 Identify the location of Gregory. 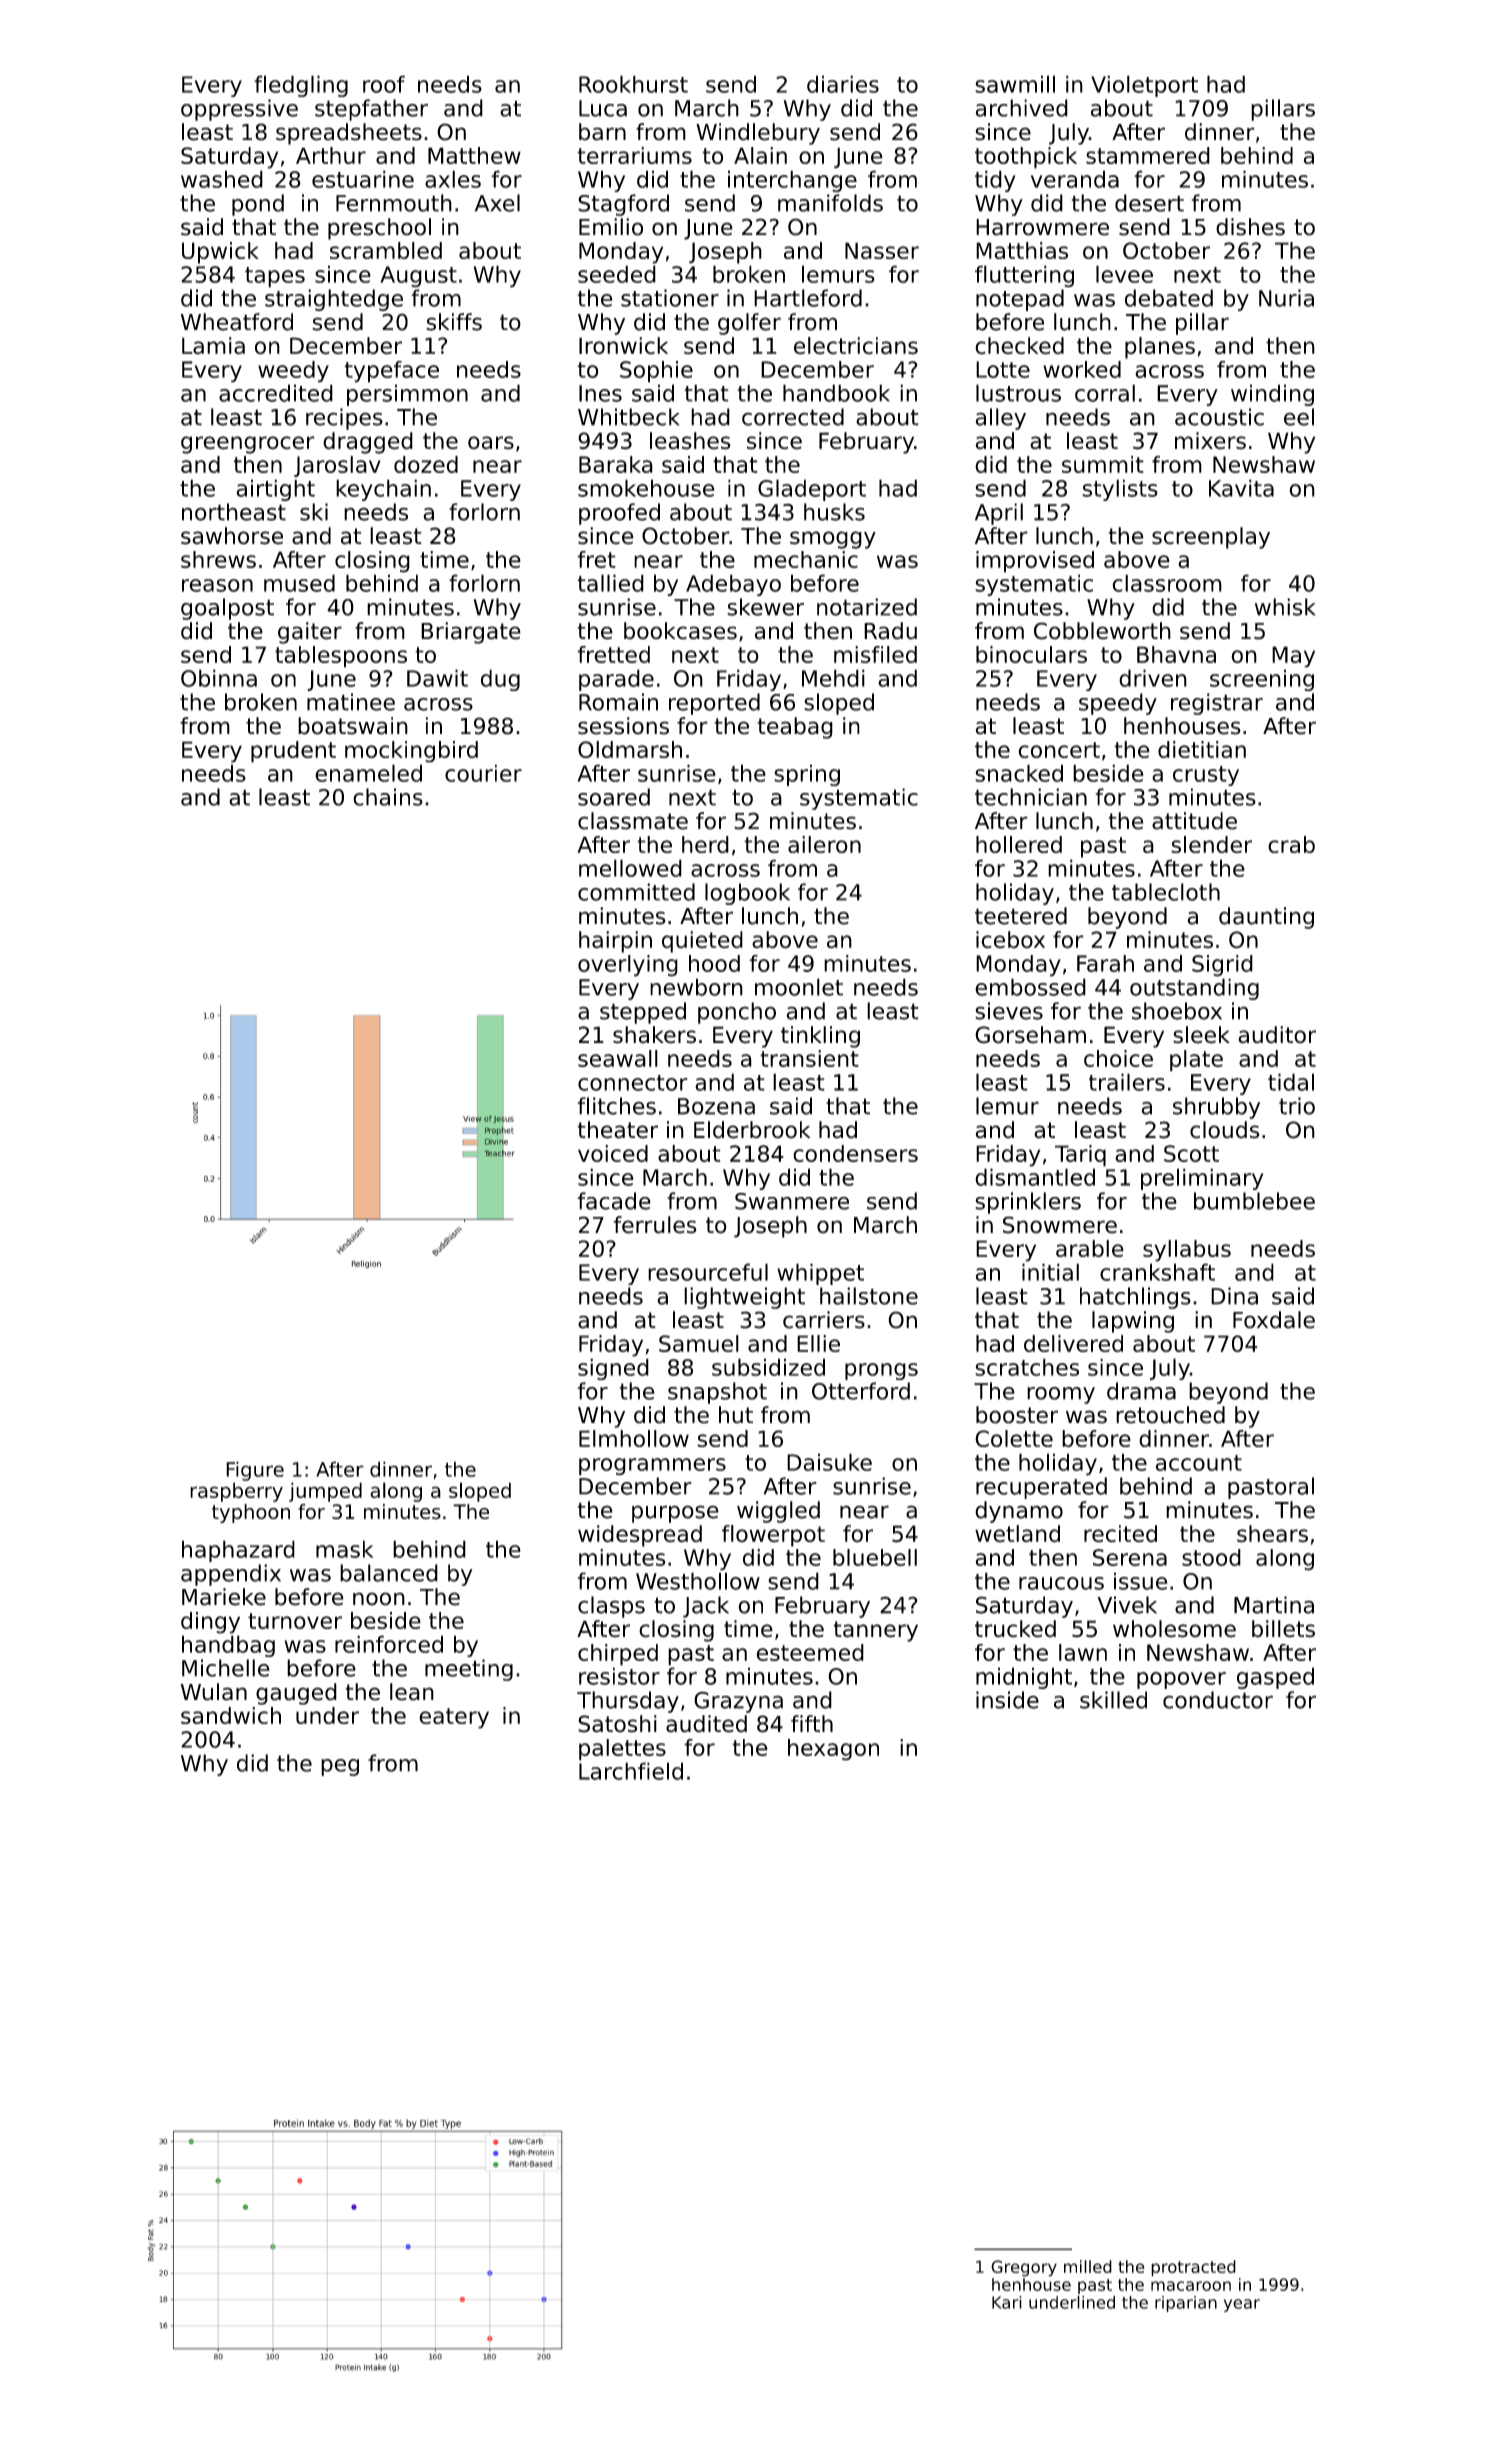
(1024, 2268).
